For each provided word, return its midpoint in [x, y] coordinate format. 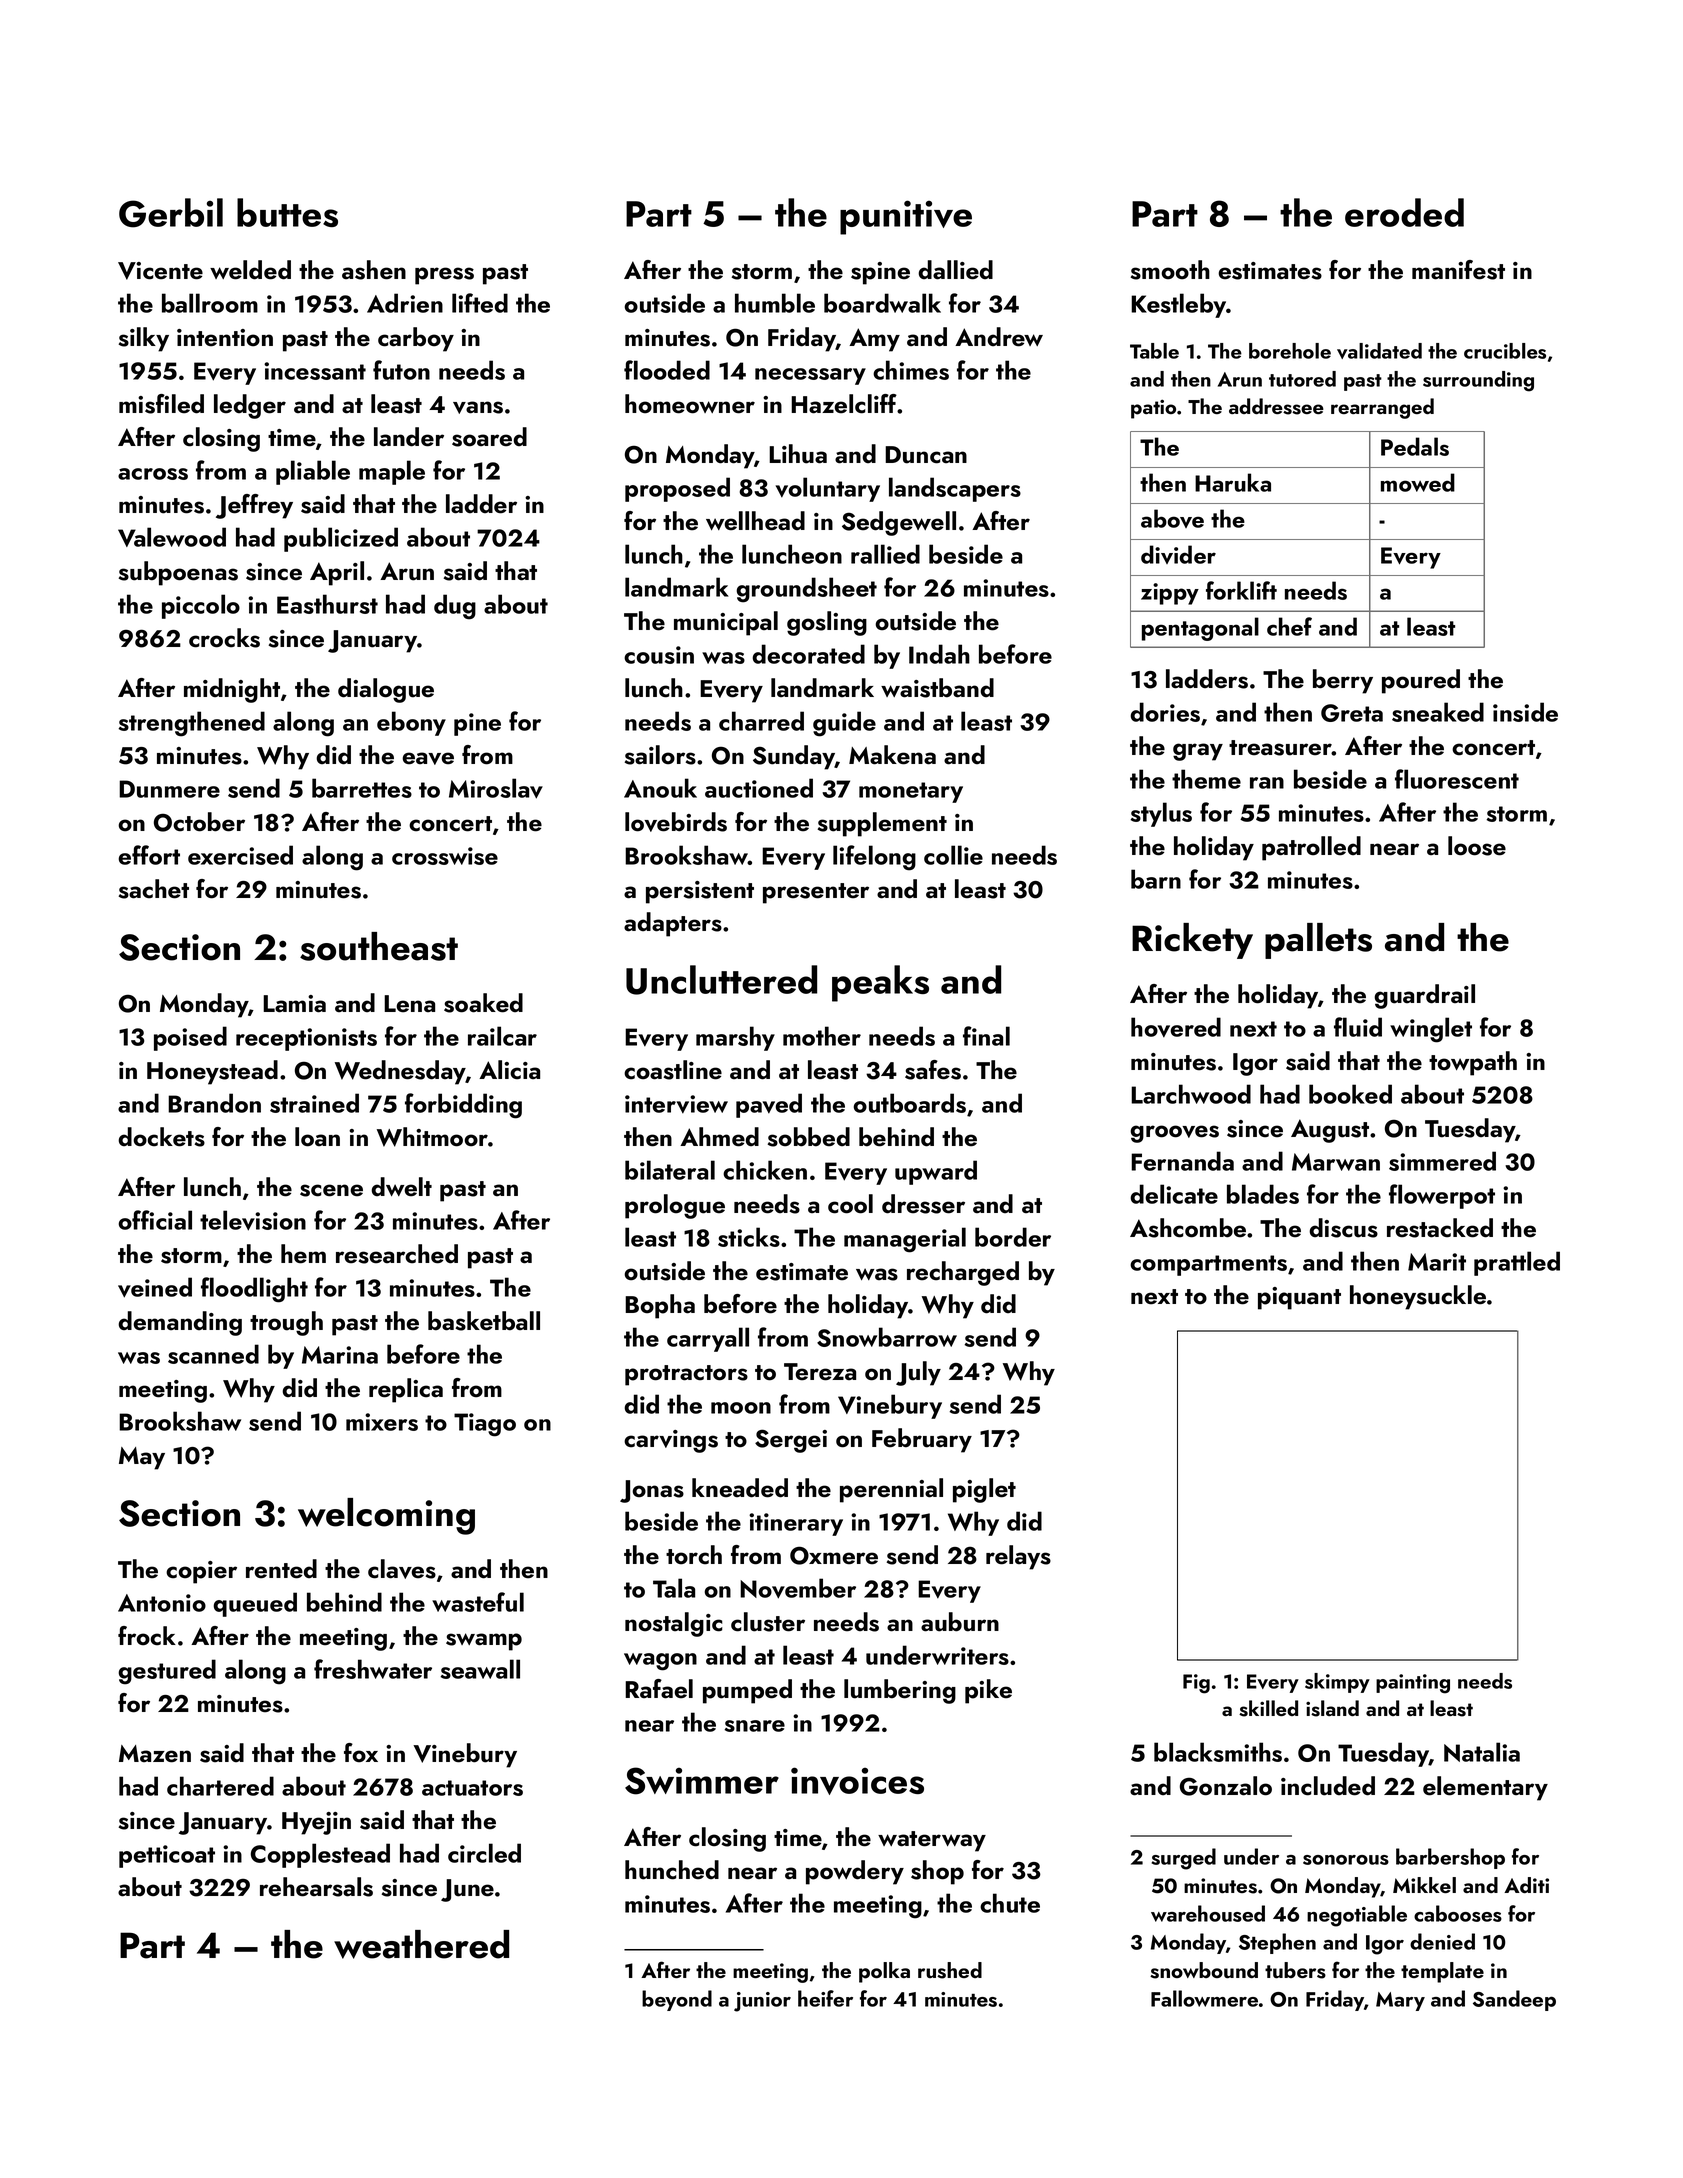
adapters [673, 924]
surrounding [1478, 381]
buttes [287, 212]
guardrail [1424, 996]
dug [455, 607]
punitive [906, 217]
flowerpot [1442, 1196]
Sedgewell [899, 523]
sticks [749, 1237]
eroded [1404, 212]
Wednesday [400, 1072]
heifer [825, 1998]
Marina [340, 1355]
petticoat [167, 1856]
